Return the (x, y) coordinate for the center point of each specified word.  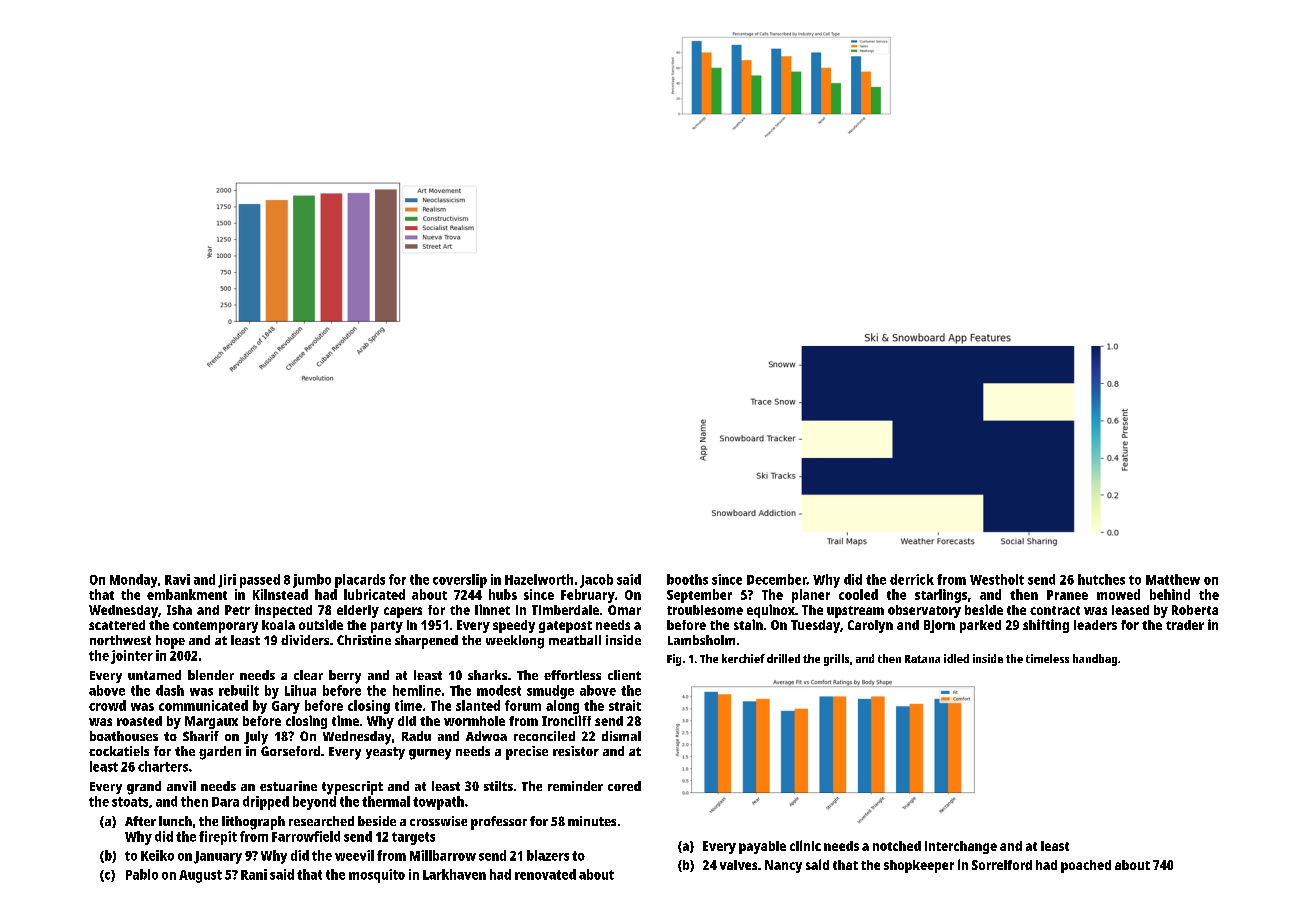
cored (624, 786)
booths (687, 579)
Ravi (177, 579)
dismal (621, 736)
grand (144, 788)
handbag (1095, 660)
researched (321, 821)
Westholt (997, 579)
